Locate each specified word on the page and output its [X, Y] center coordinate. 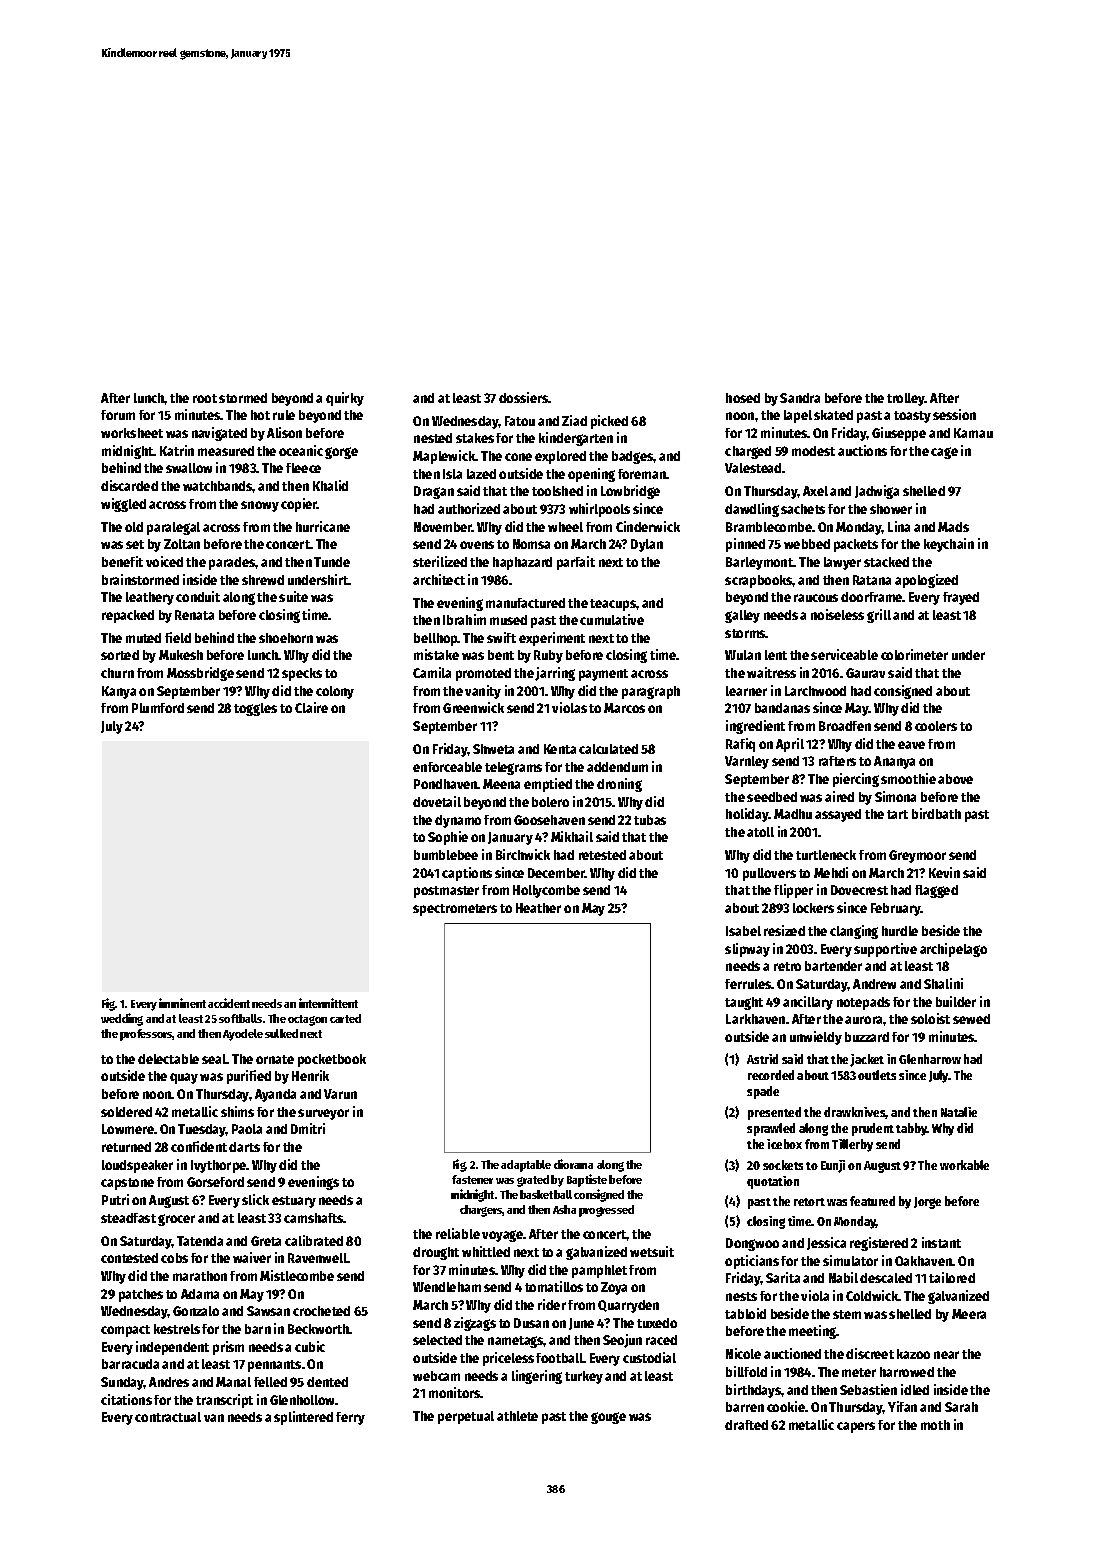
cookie [786, 1406]
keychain [949, 545]
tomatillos [554, 1286]
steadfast [128, 1218]
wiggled [123, 505]
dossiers [523, 397]
